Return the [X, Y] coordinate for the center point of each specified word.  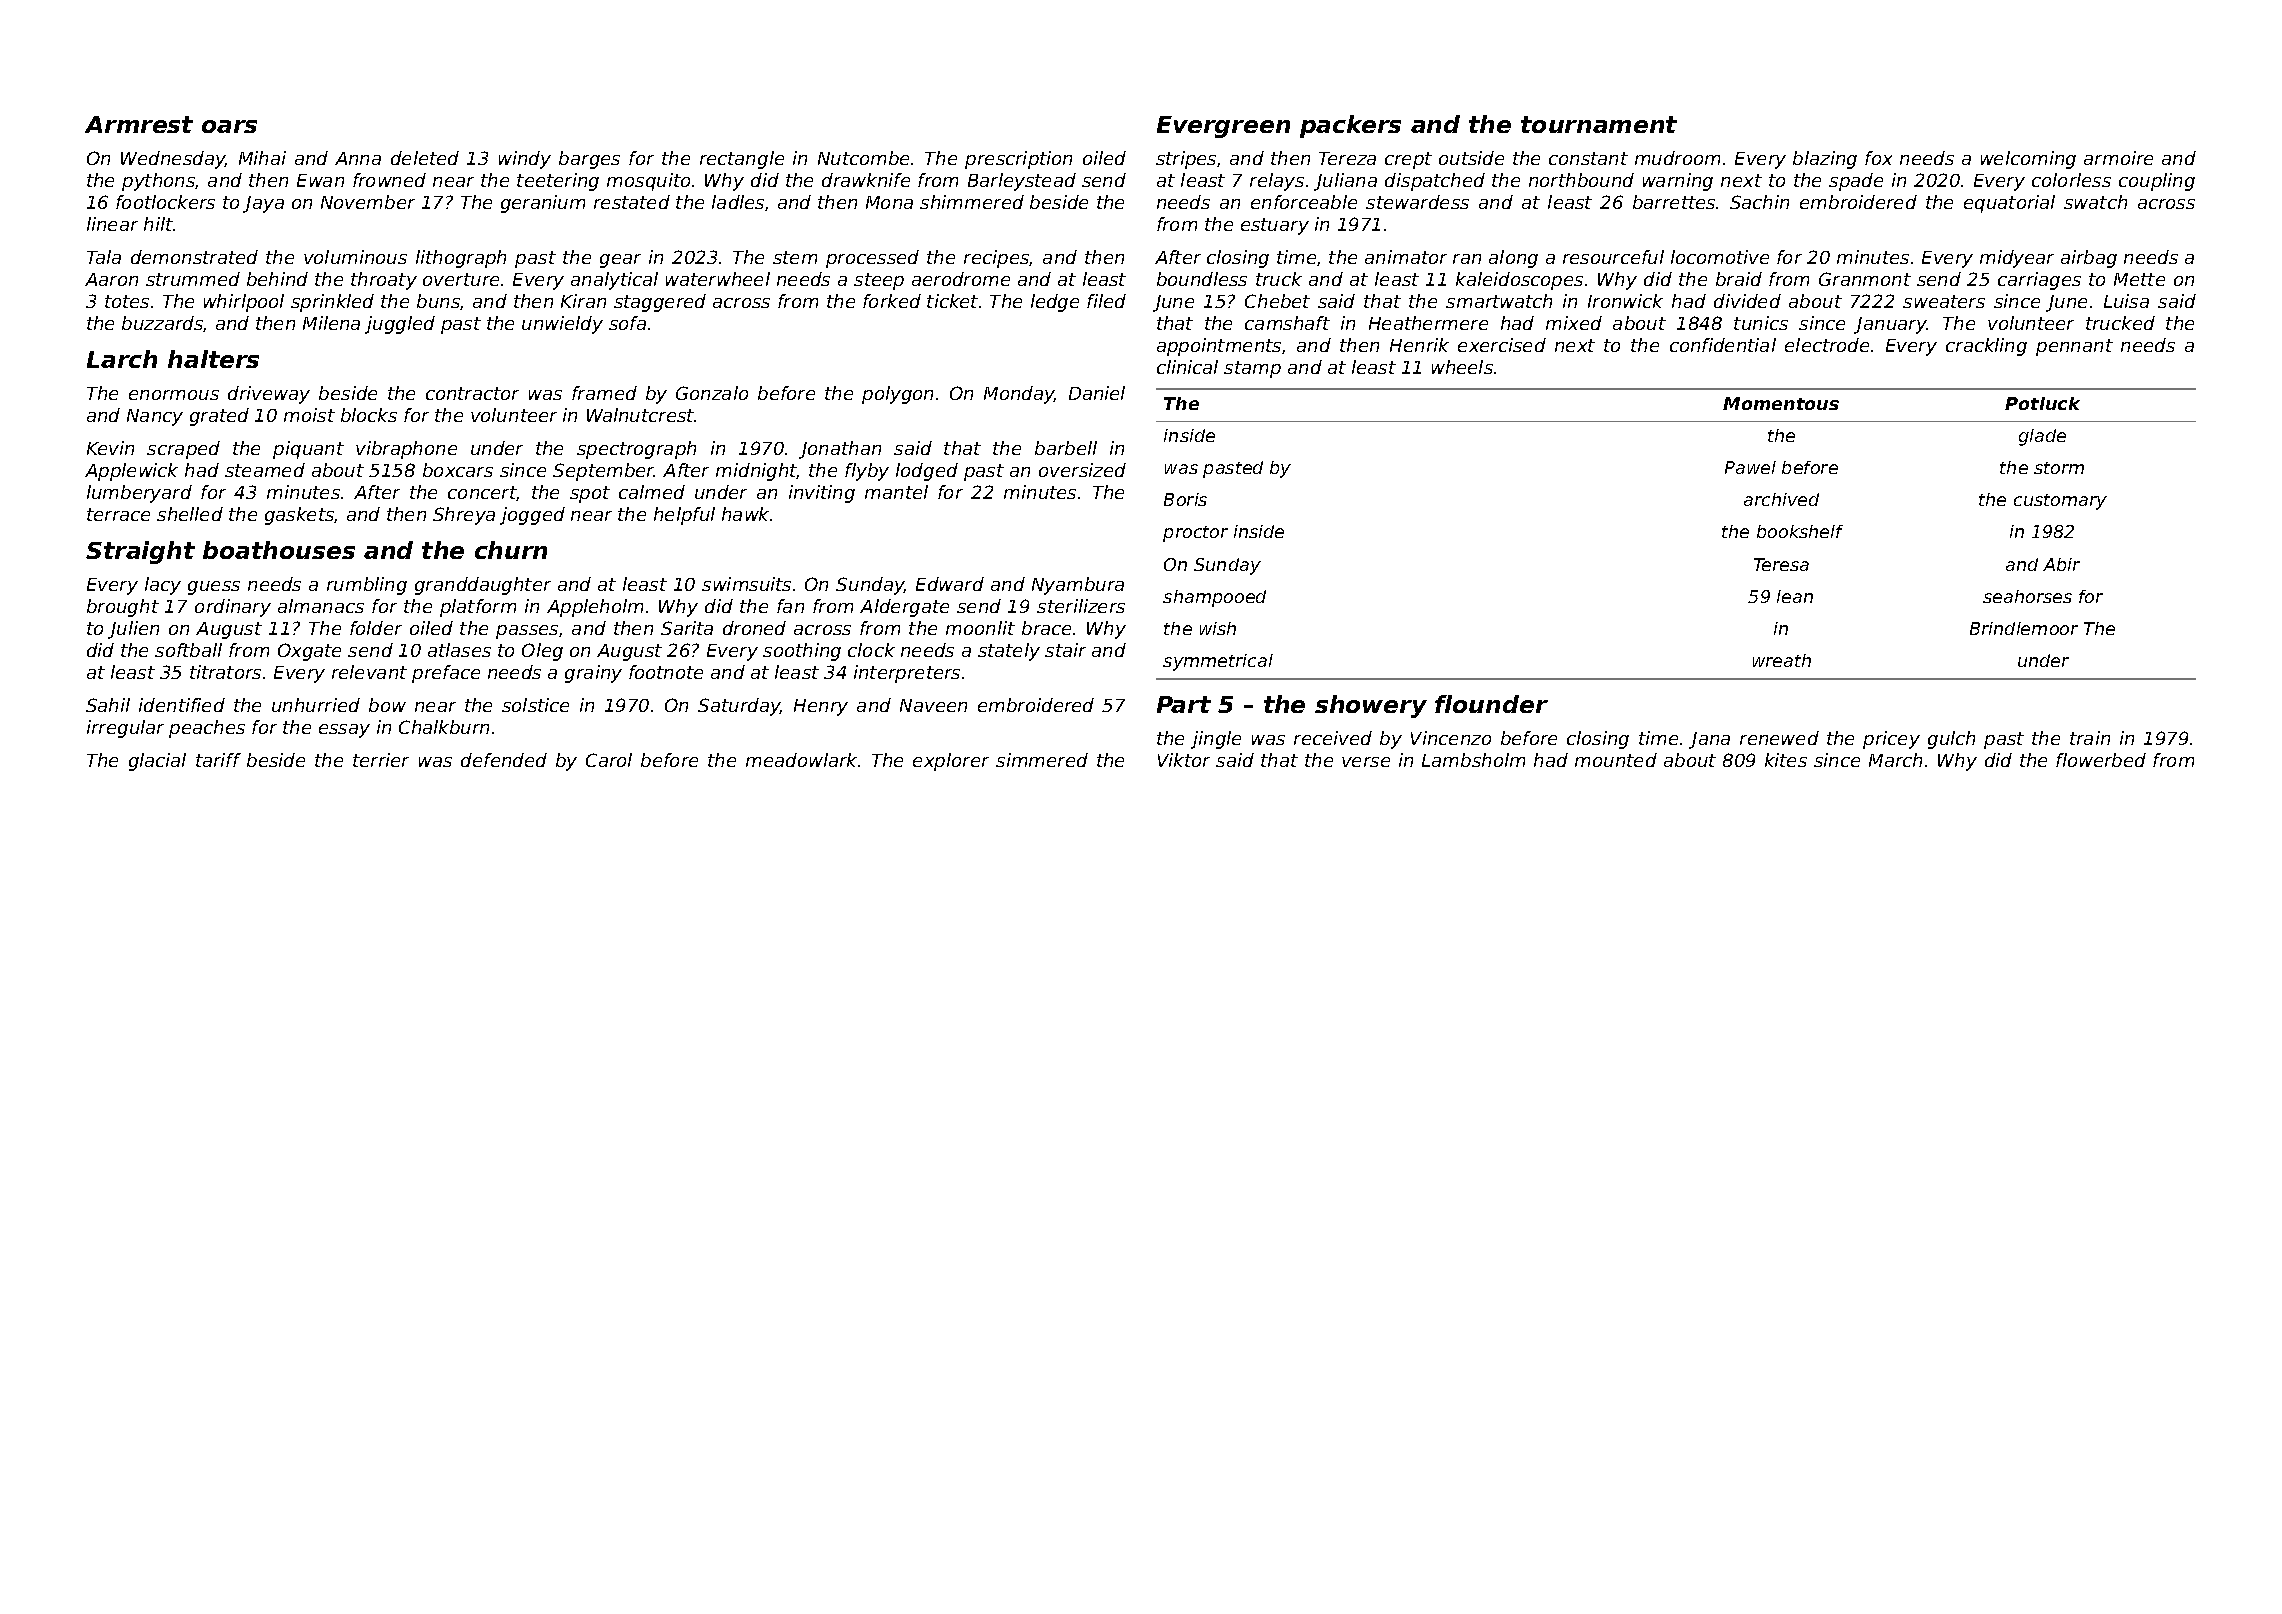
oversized [1082, 470]
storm [2059, 468]
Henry [821, 707]
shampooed [1214, 598]
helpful [684, 516]
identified [182, 705]
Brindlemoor [2024, 628]
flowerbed [2101, 760]
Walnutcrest [641, 415]
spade [1856, 182]
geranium [543, 204]
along [1513, 259]
